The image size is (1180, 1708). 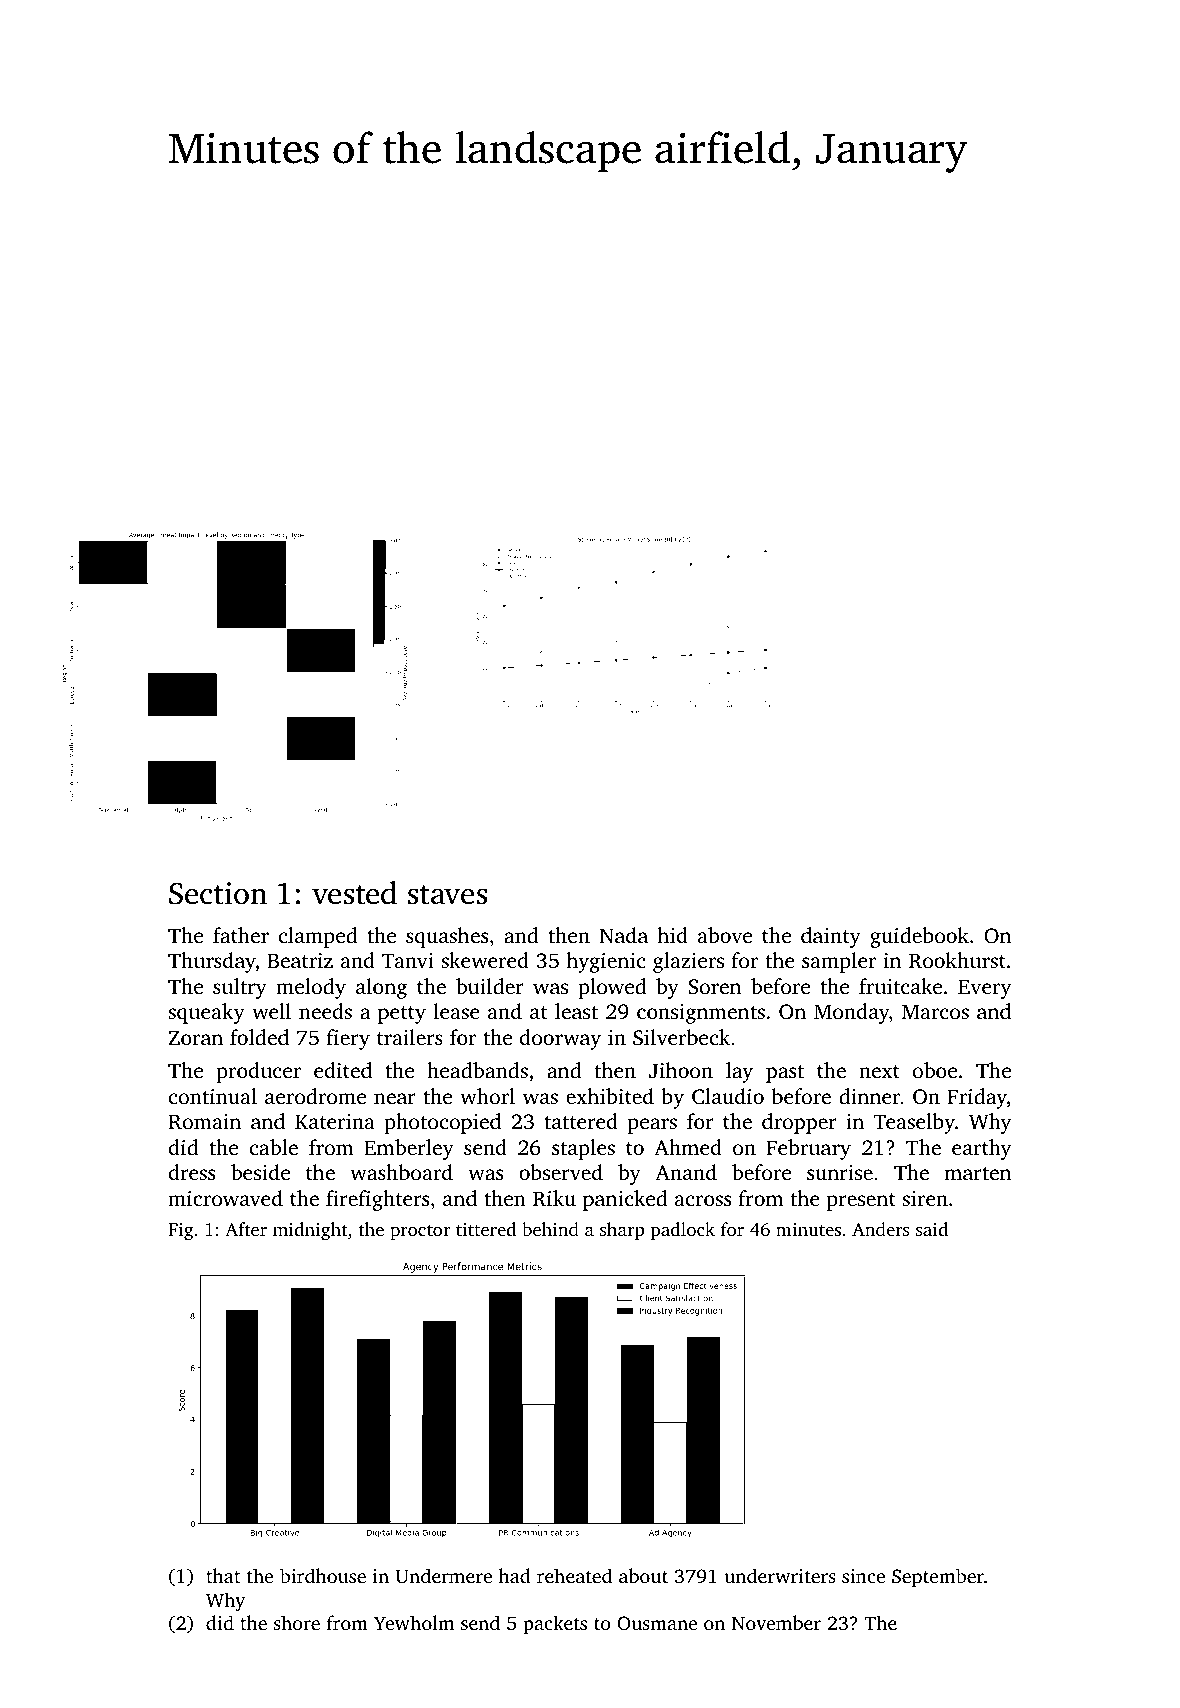 I want to click on about, so click(x=643, y=1575).
